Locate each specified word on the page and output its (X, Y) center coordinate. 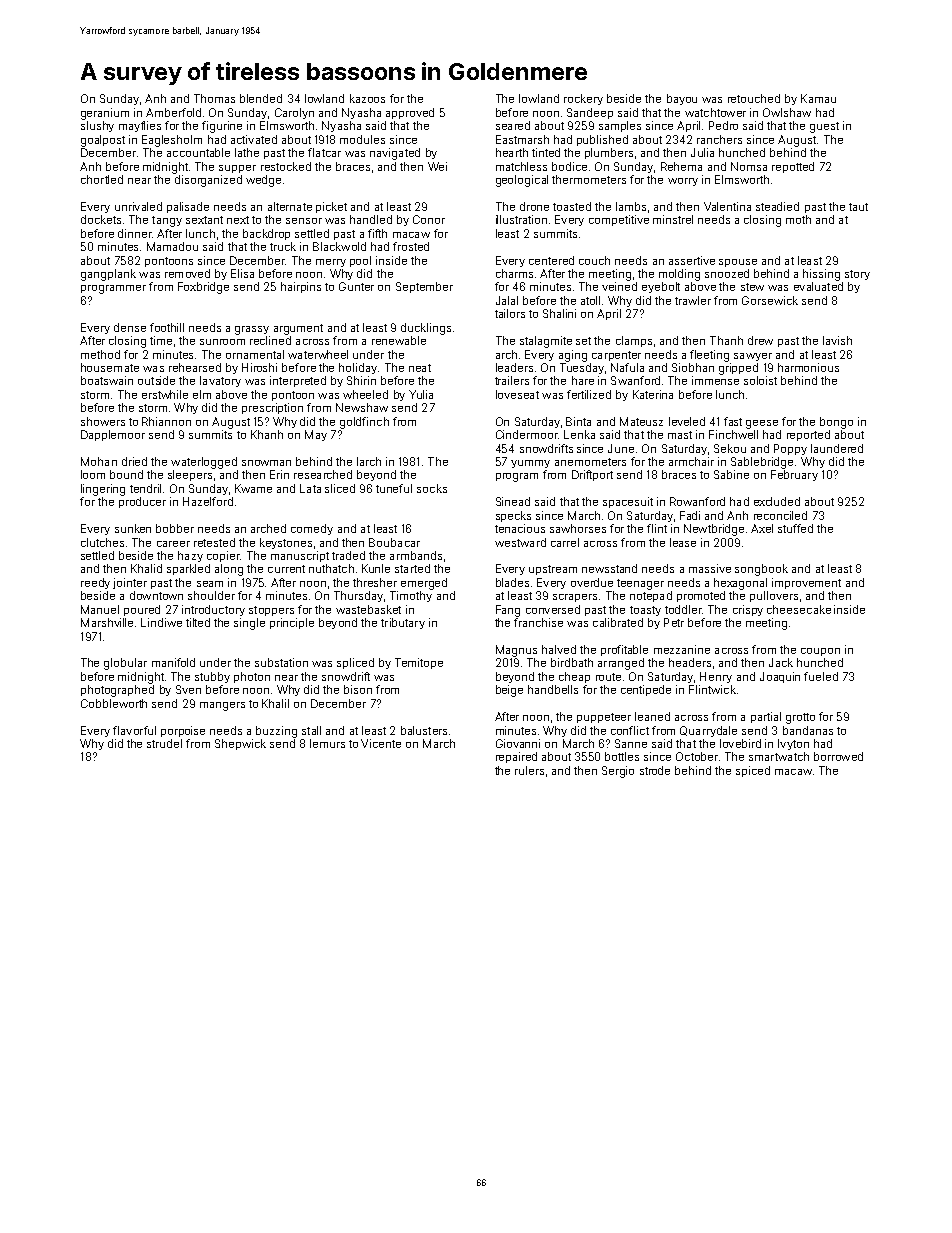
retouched (754, 98)
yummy (530, 464)
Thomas (214, 98)
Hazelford (208, 501)
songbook (761, 570)
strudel (164, 743)
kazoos (367, 98)
